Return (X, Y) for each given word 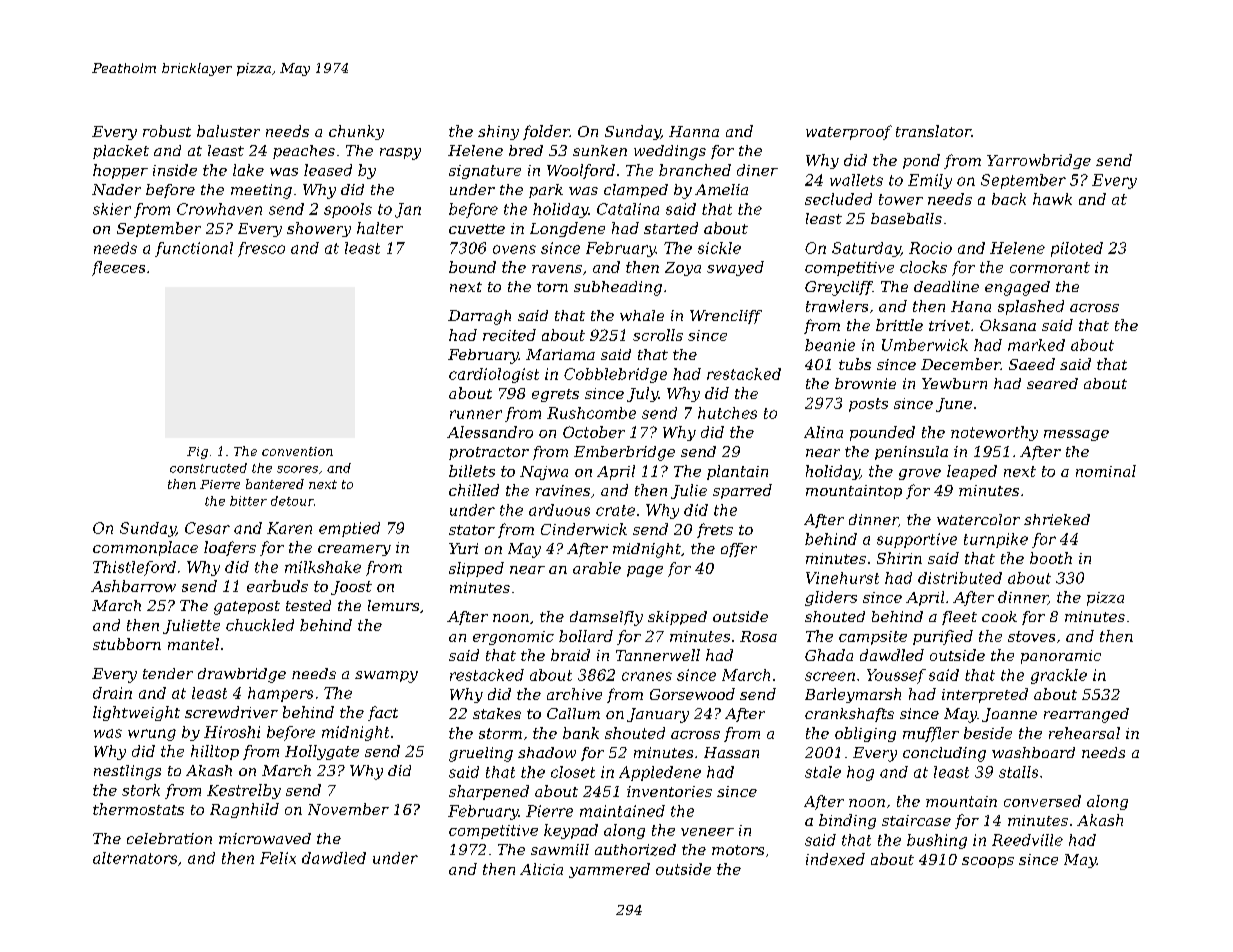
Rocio (930, 248)
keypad (571, 831)
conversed (1042, 801)
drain (112, 693)
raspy (400, 154)
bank (581, 733)
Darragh (479, 317)
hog (860, 773)
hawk (1052, 199)
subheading (618, 288)
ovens (514, 249)
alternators (135, 858)
